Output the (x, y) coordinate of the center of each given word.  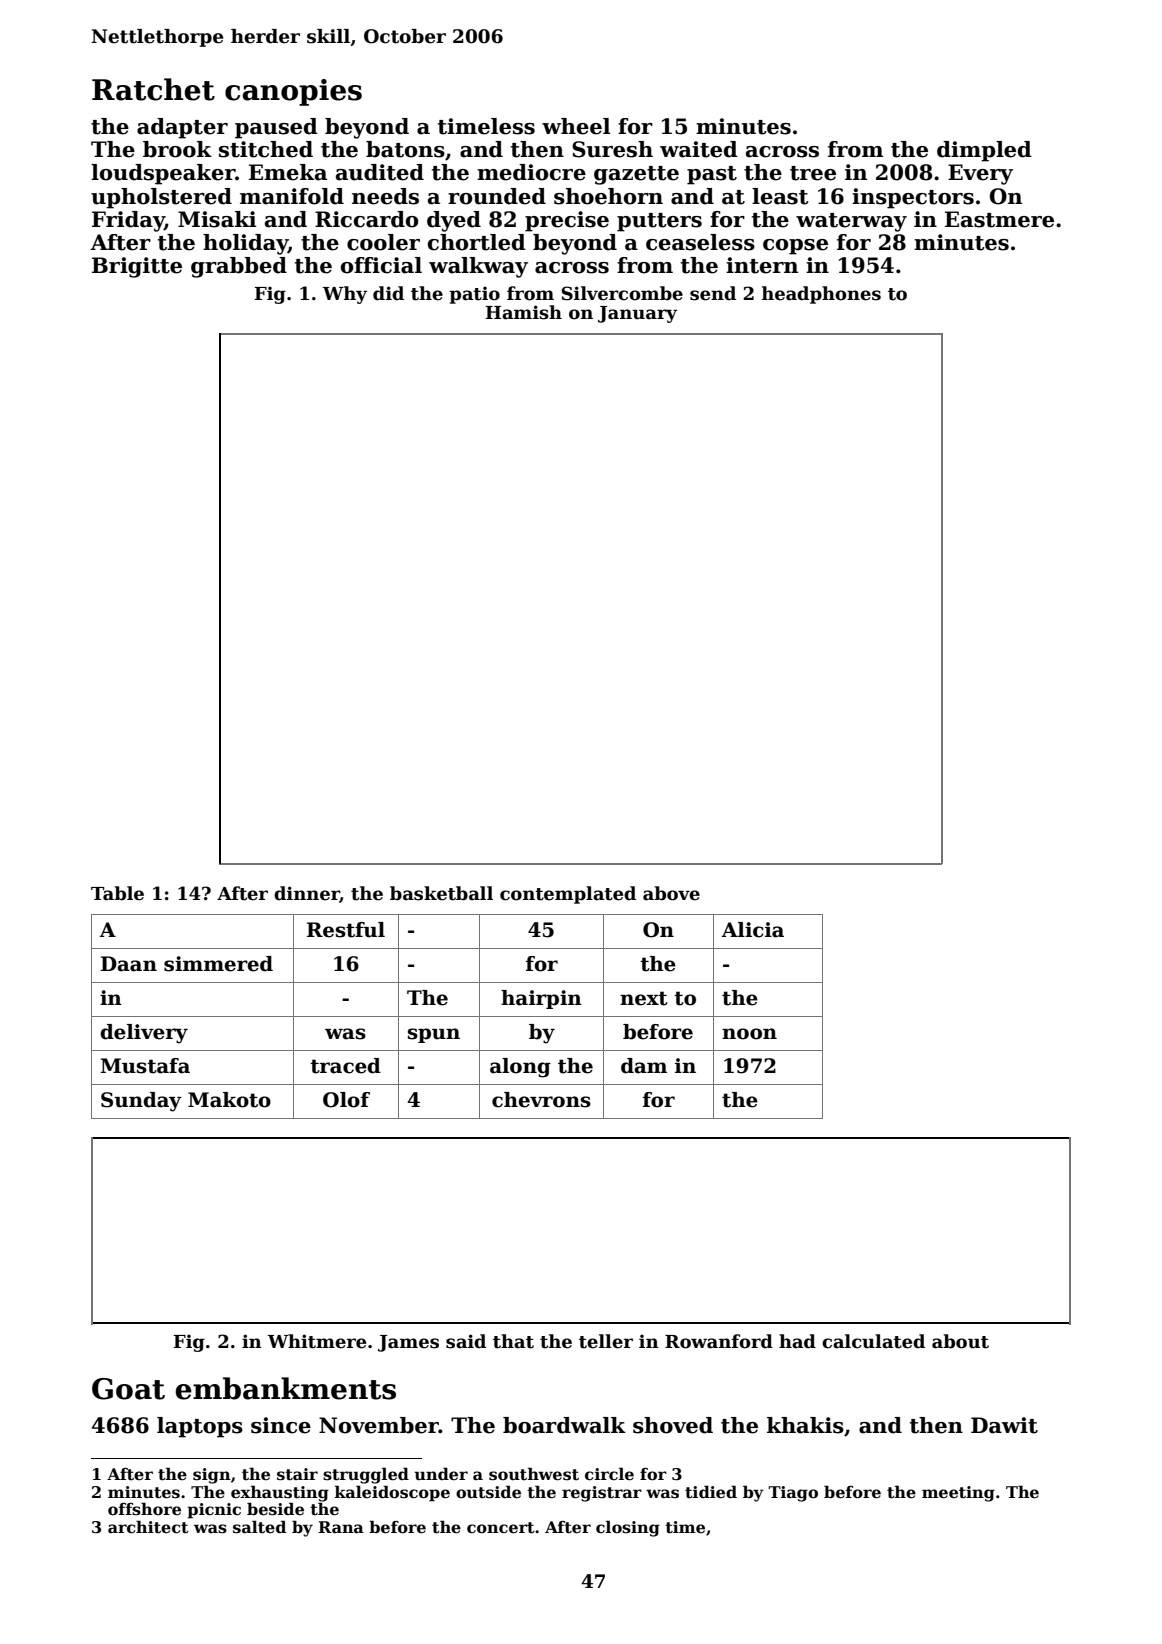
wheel (576, 126)
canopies (293, 92)
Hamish (523, 312)
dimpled (984, 151)
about (960, 1341)
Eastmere (999, 219)
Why (344, 295)
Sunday (141, 1102)
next (644, 998)
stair (297, 1474)
